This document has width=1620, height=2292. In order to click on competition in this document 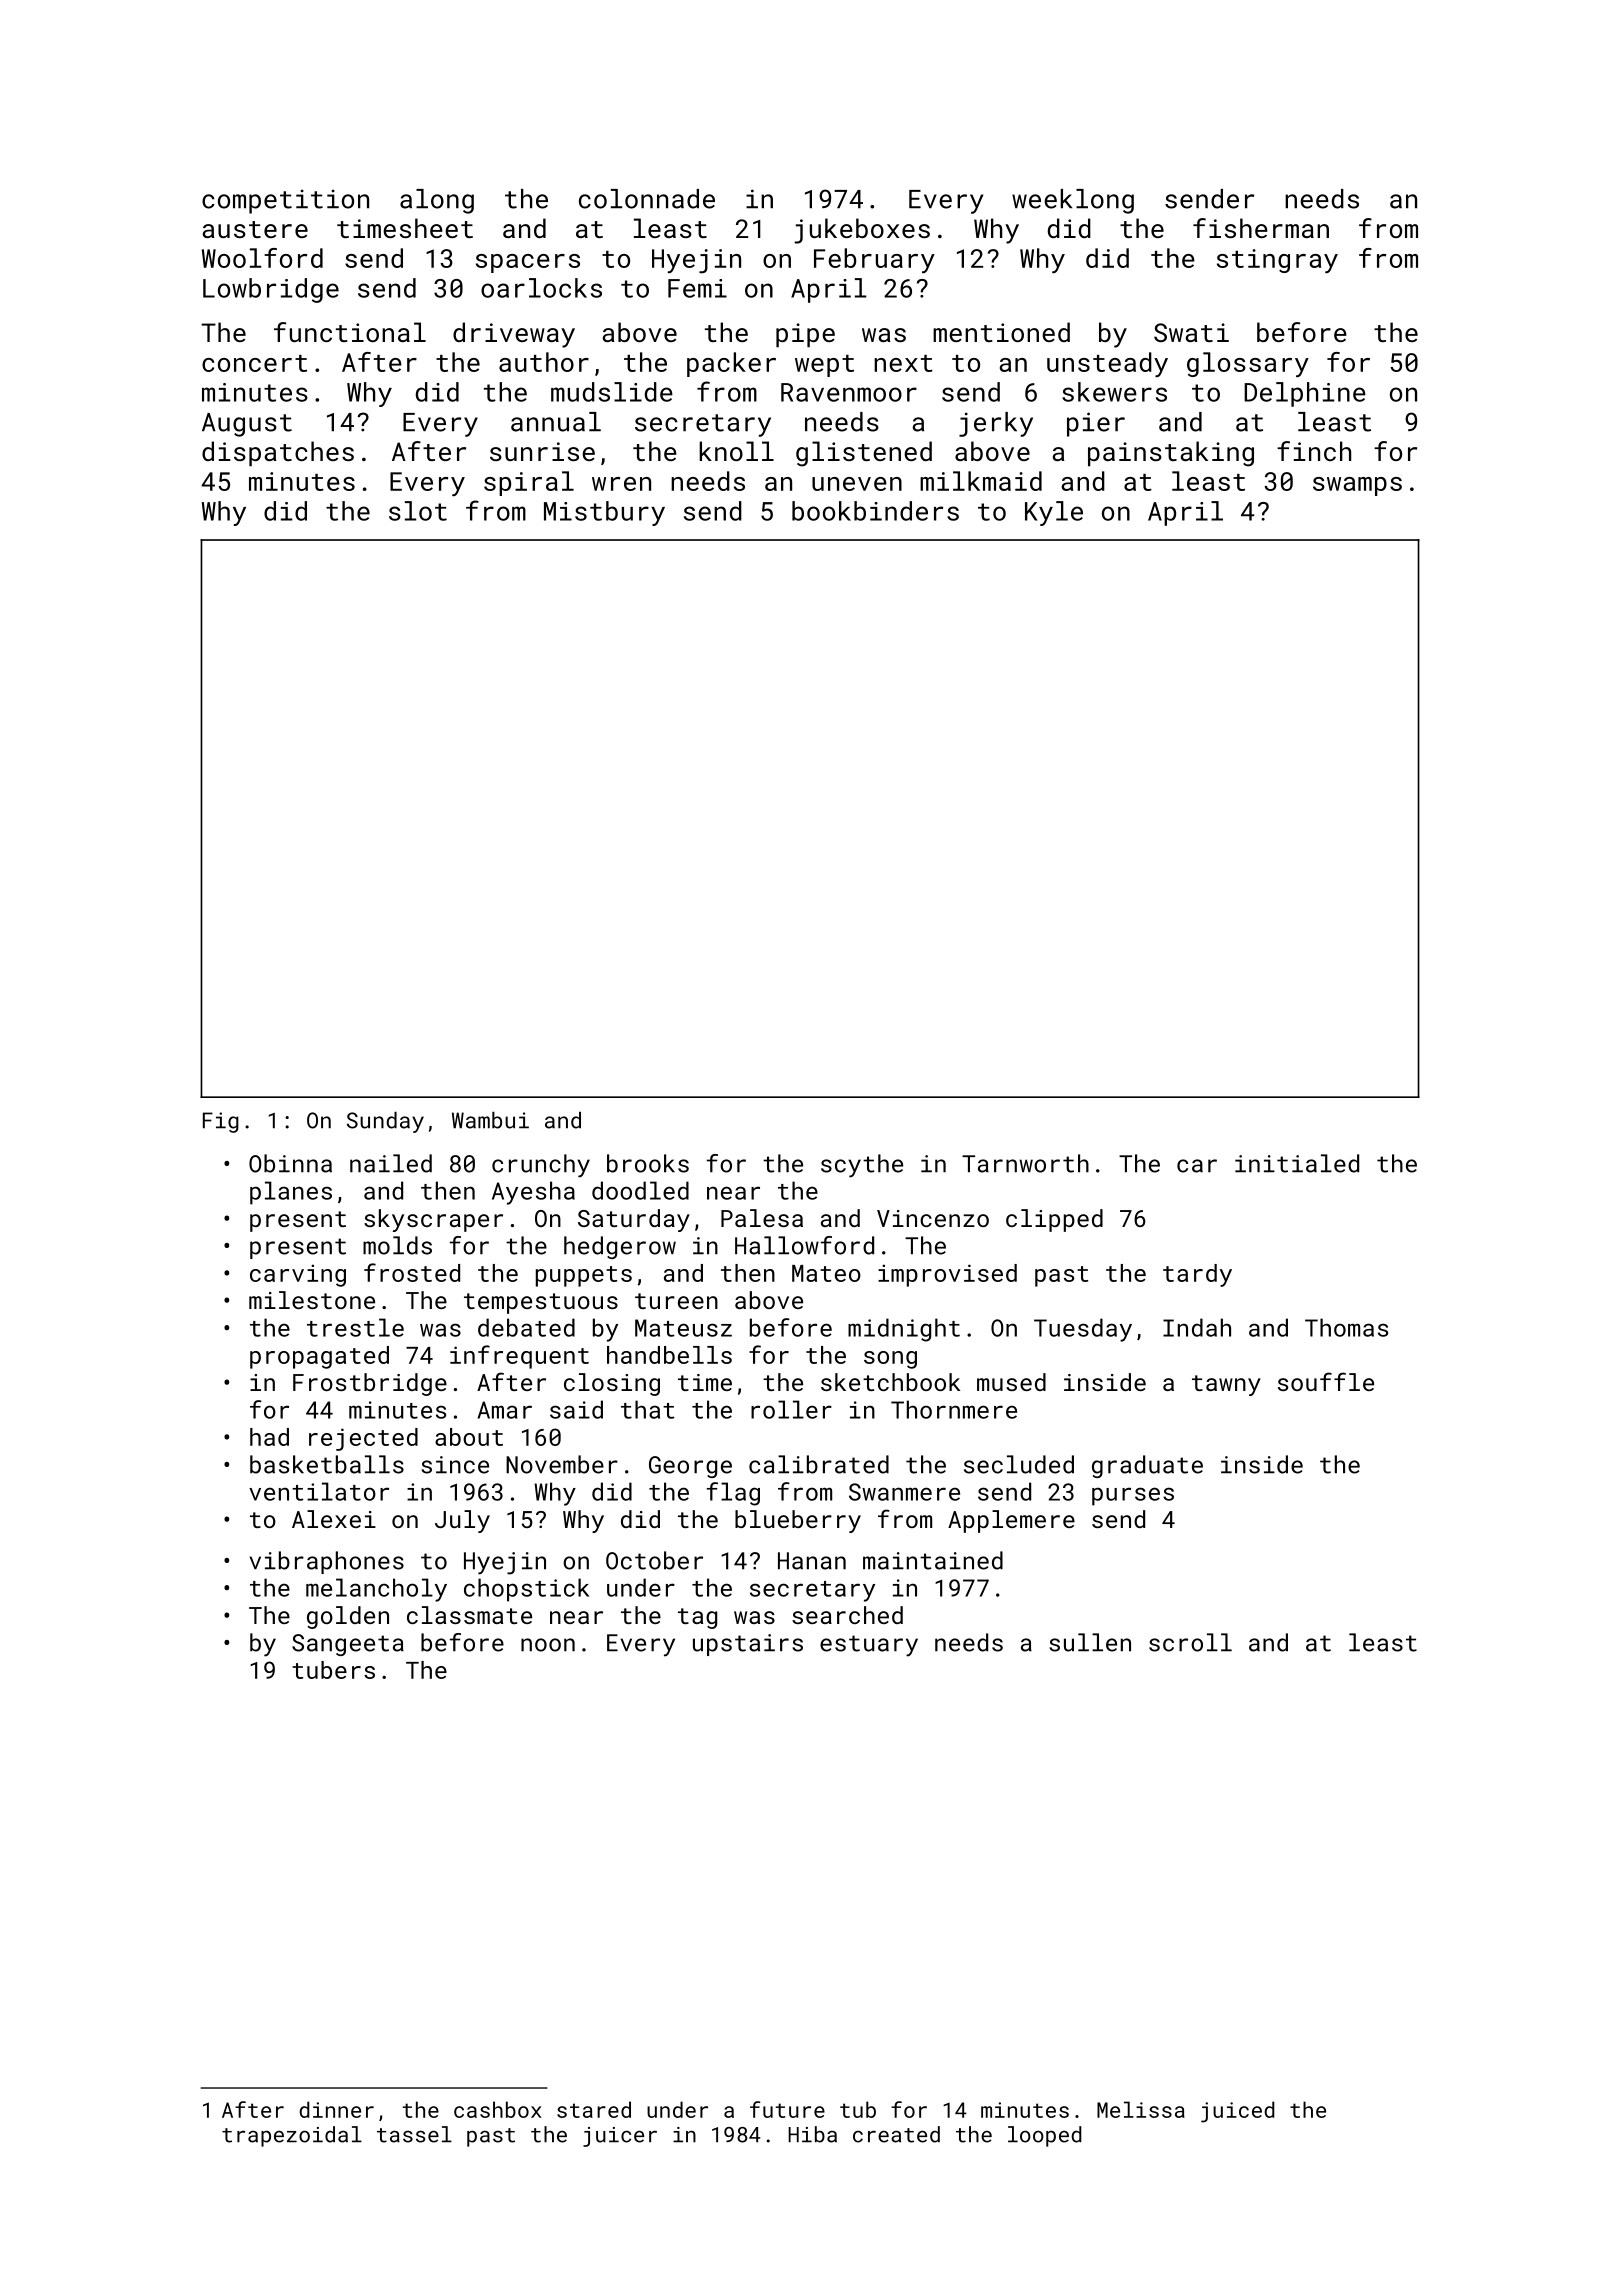, I will do `click(285, 201)`.
